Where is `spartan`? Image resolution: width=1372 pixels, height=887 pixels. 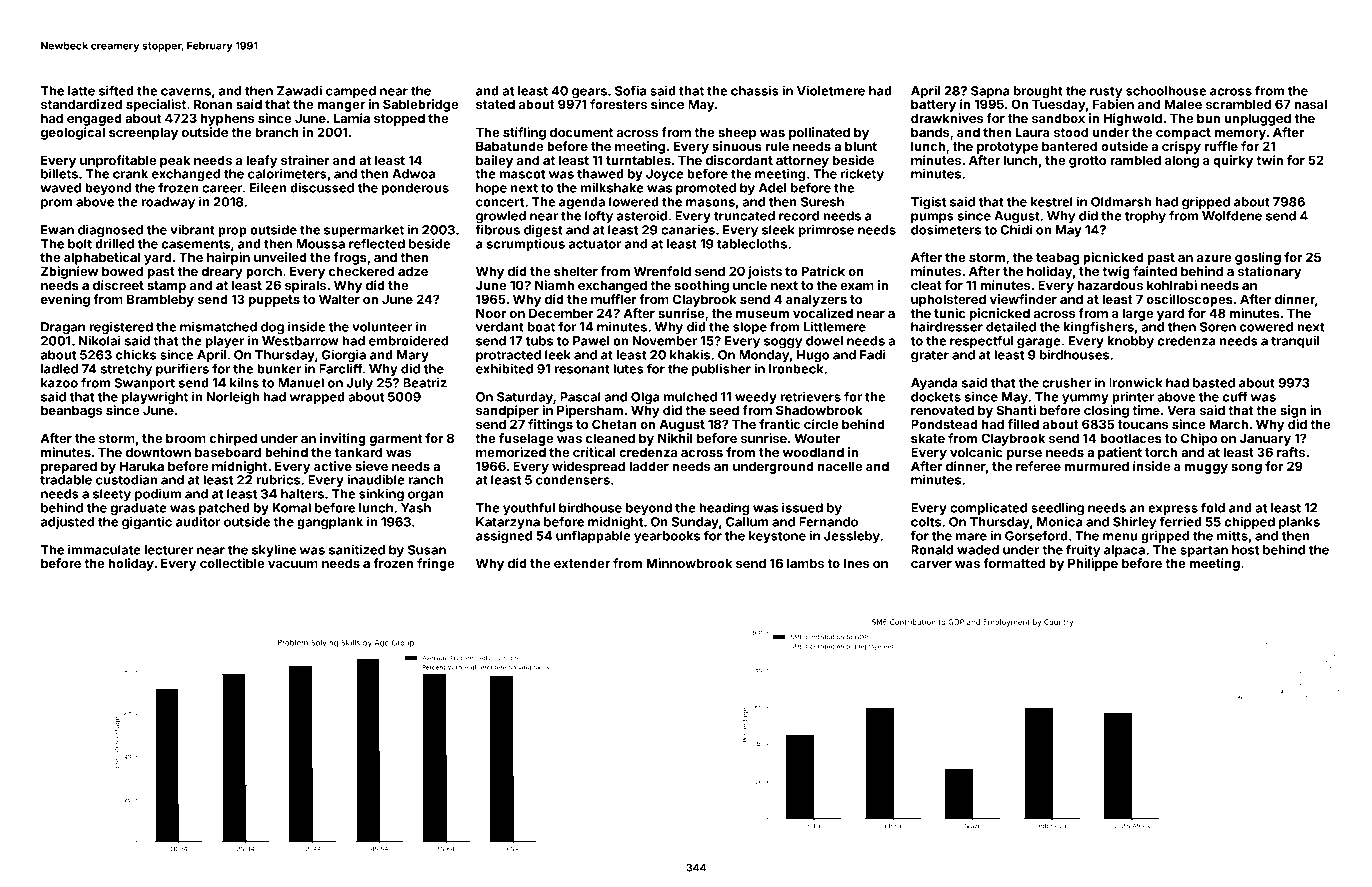
spartan is located at coordinates (1204, 551).
